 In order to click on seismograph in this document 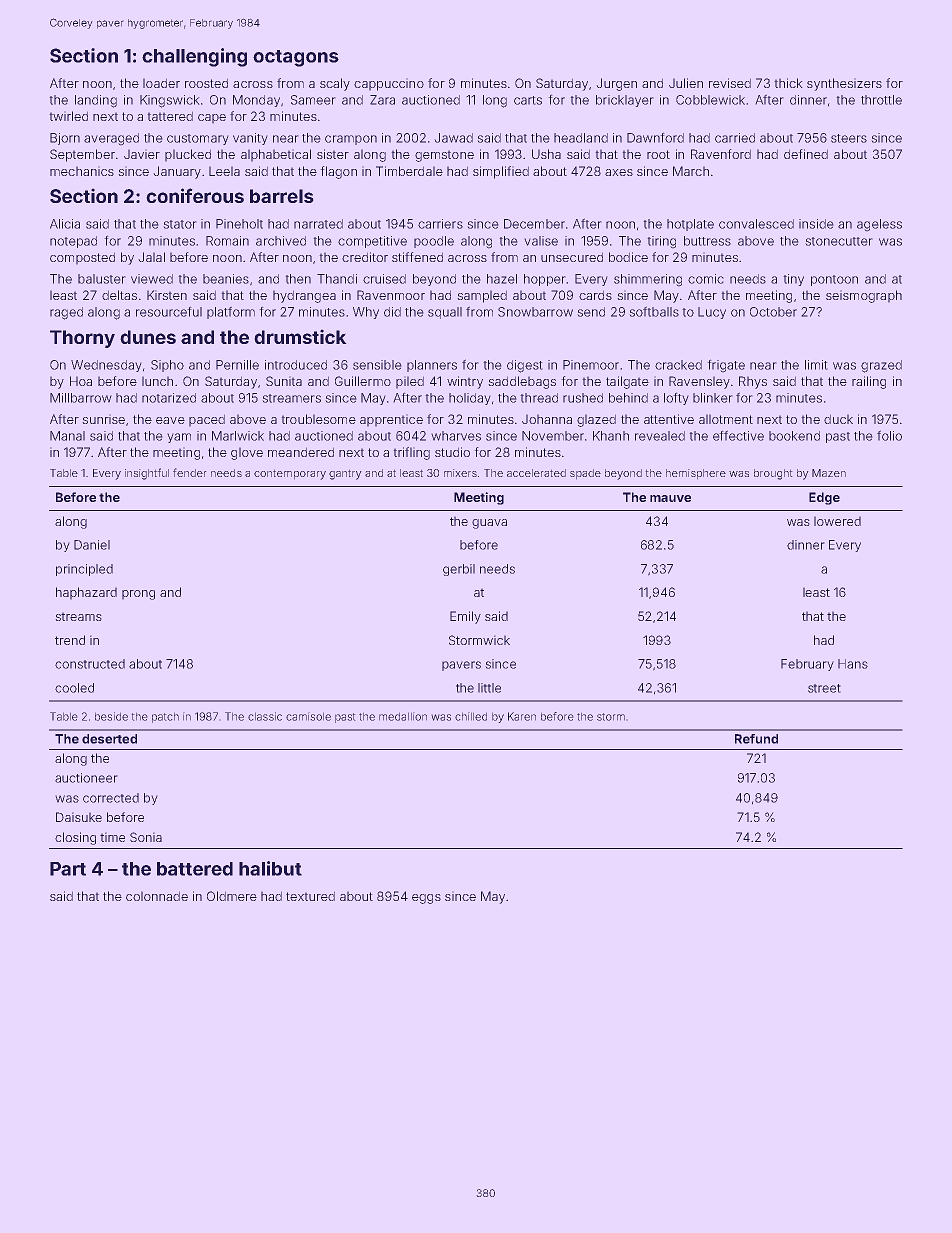, I will do `click(864, 296)`.
